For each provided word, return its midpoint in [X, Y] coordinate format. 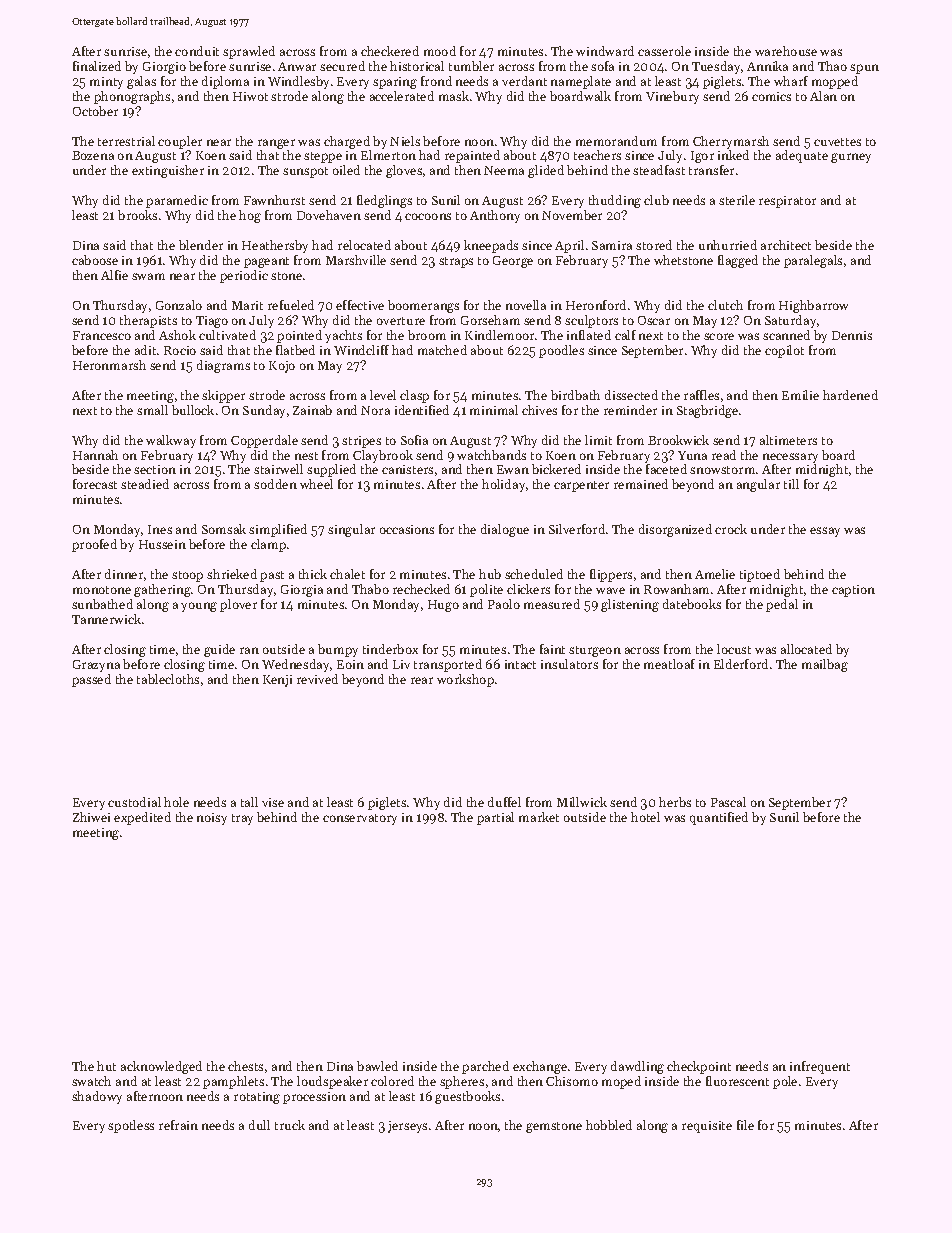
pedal [782, 605]
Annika [767, 66]
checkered [390, 51]
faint [552, 649]
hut [106, 1066]
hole [176, 802]
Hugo [443, 606]
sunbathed [102, 604]
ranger [276, 144]
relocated [364, 245]
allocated [806, 649]
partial [495, 818]
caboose [95, 260]
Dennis [852, 335]
